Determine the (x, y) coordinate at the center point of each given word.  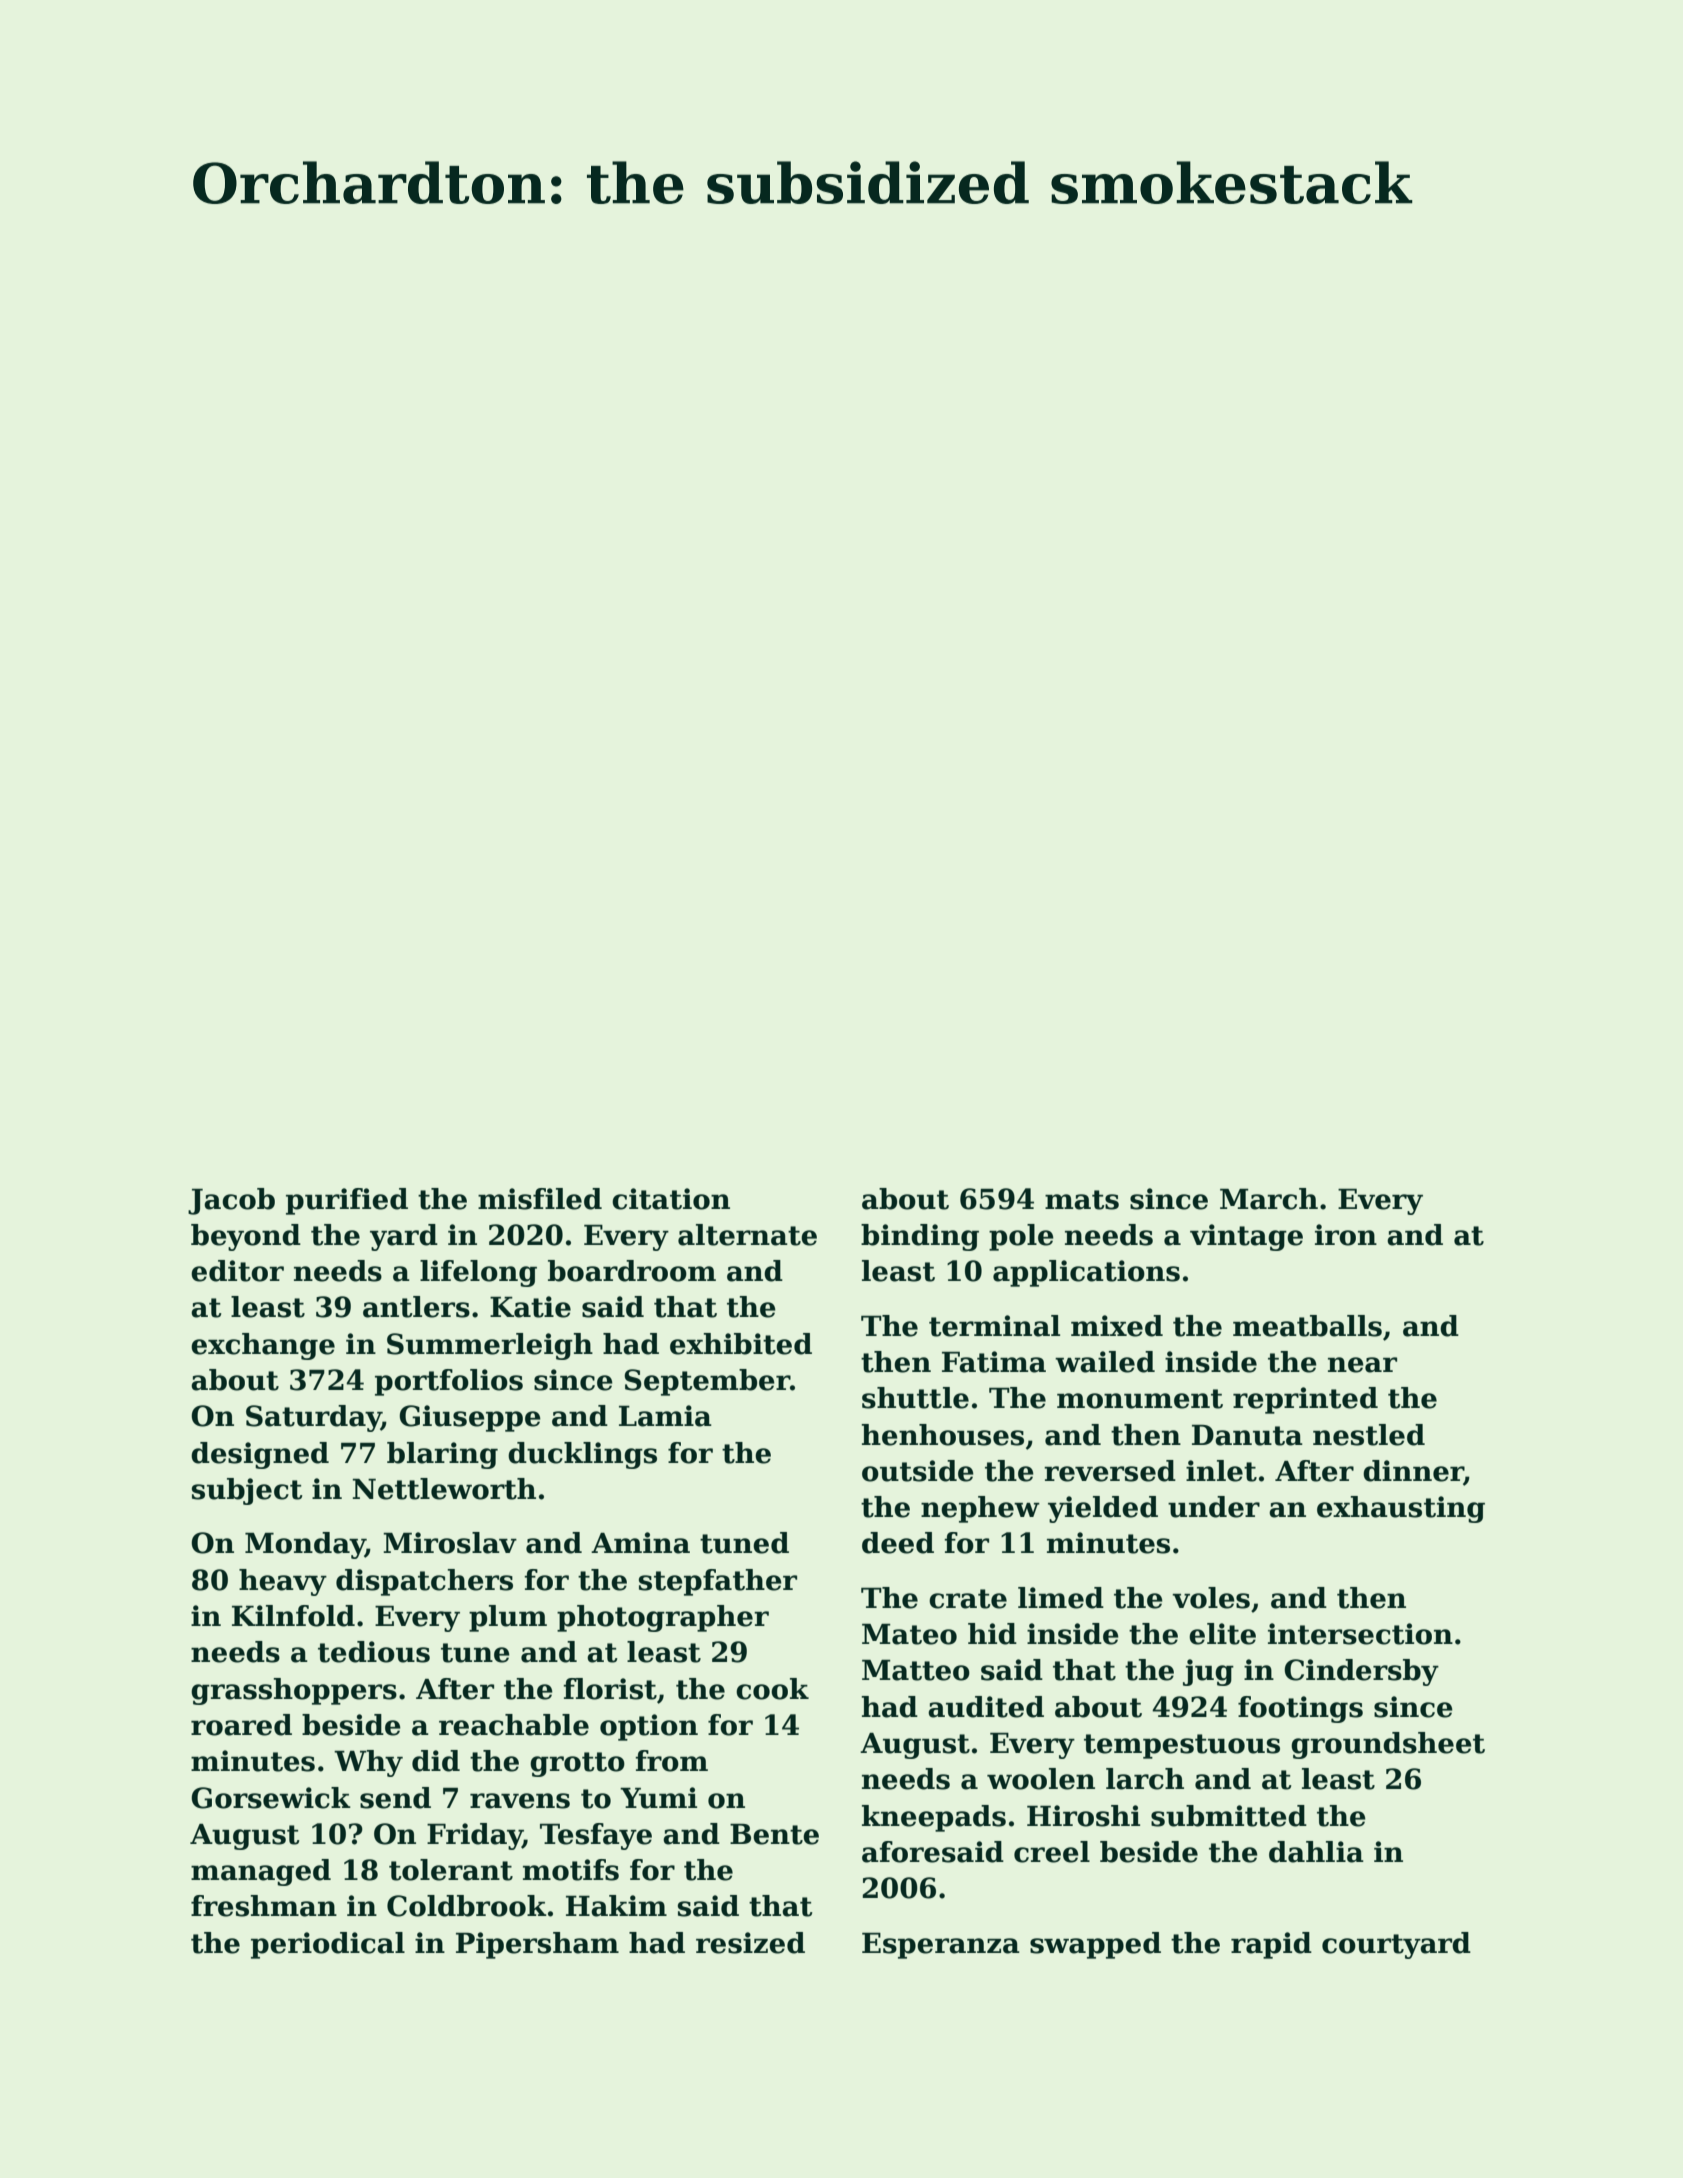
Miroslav (450, 1543)
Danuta (1247, 1435)
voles (1211, 1598)
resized (750, 1943)
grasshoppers (294, 1691)
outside (918, 1471)
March (1269, 1199)
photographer (663, 1618)
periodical (328, 1945)
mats (1082, 1200)
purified (347, 1201)
